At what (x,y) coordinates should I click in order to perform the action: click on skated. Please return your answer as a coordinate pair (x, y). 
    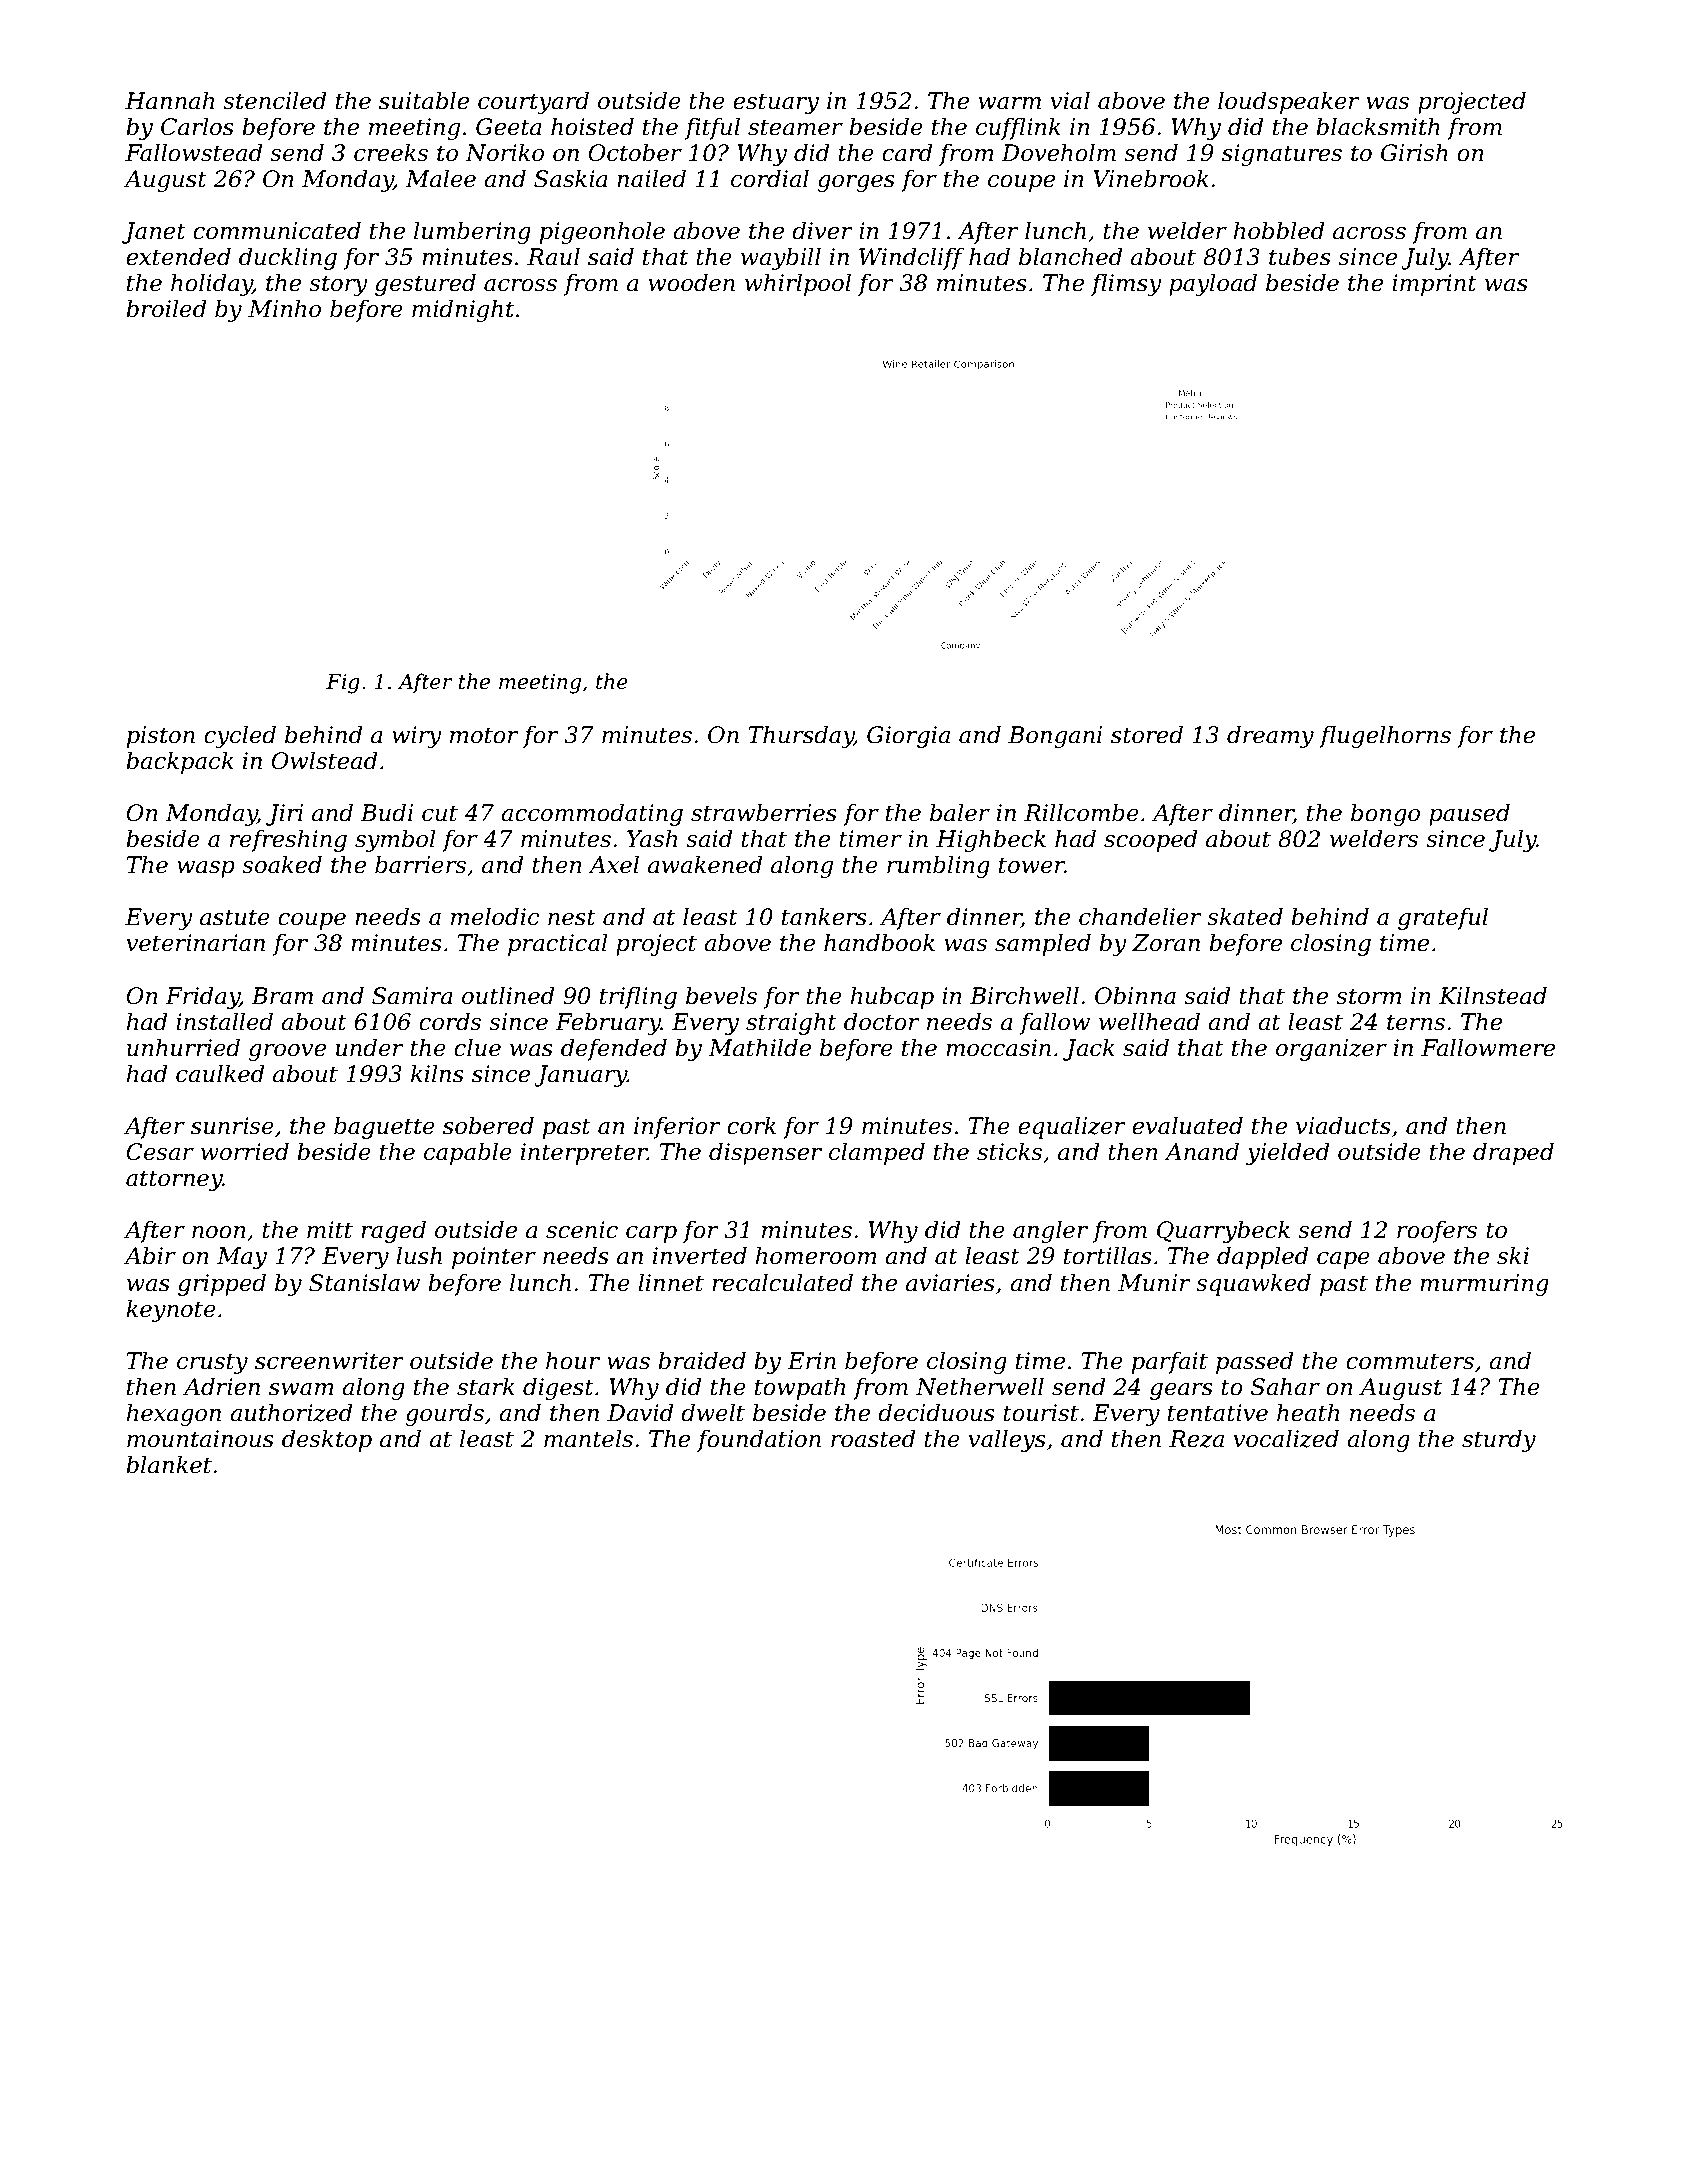
    Looking at the image, I should click on (1245, 916).
